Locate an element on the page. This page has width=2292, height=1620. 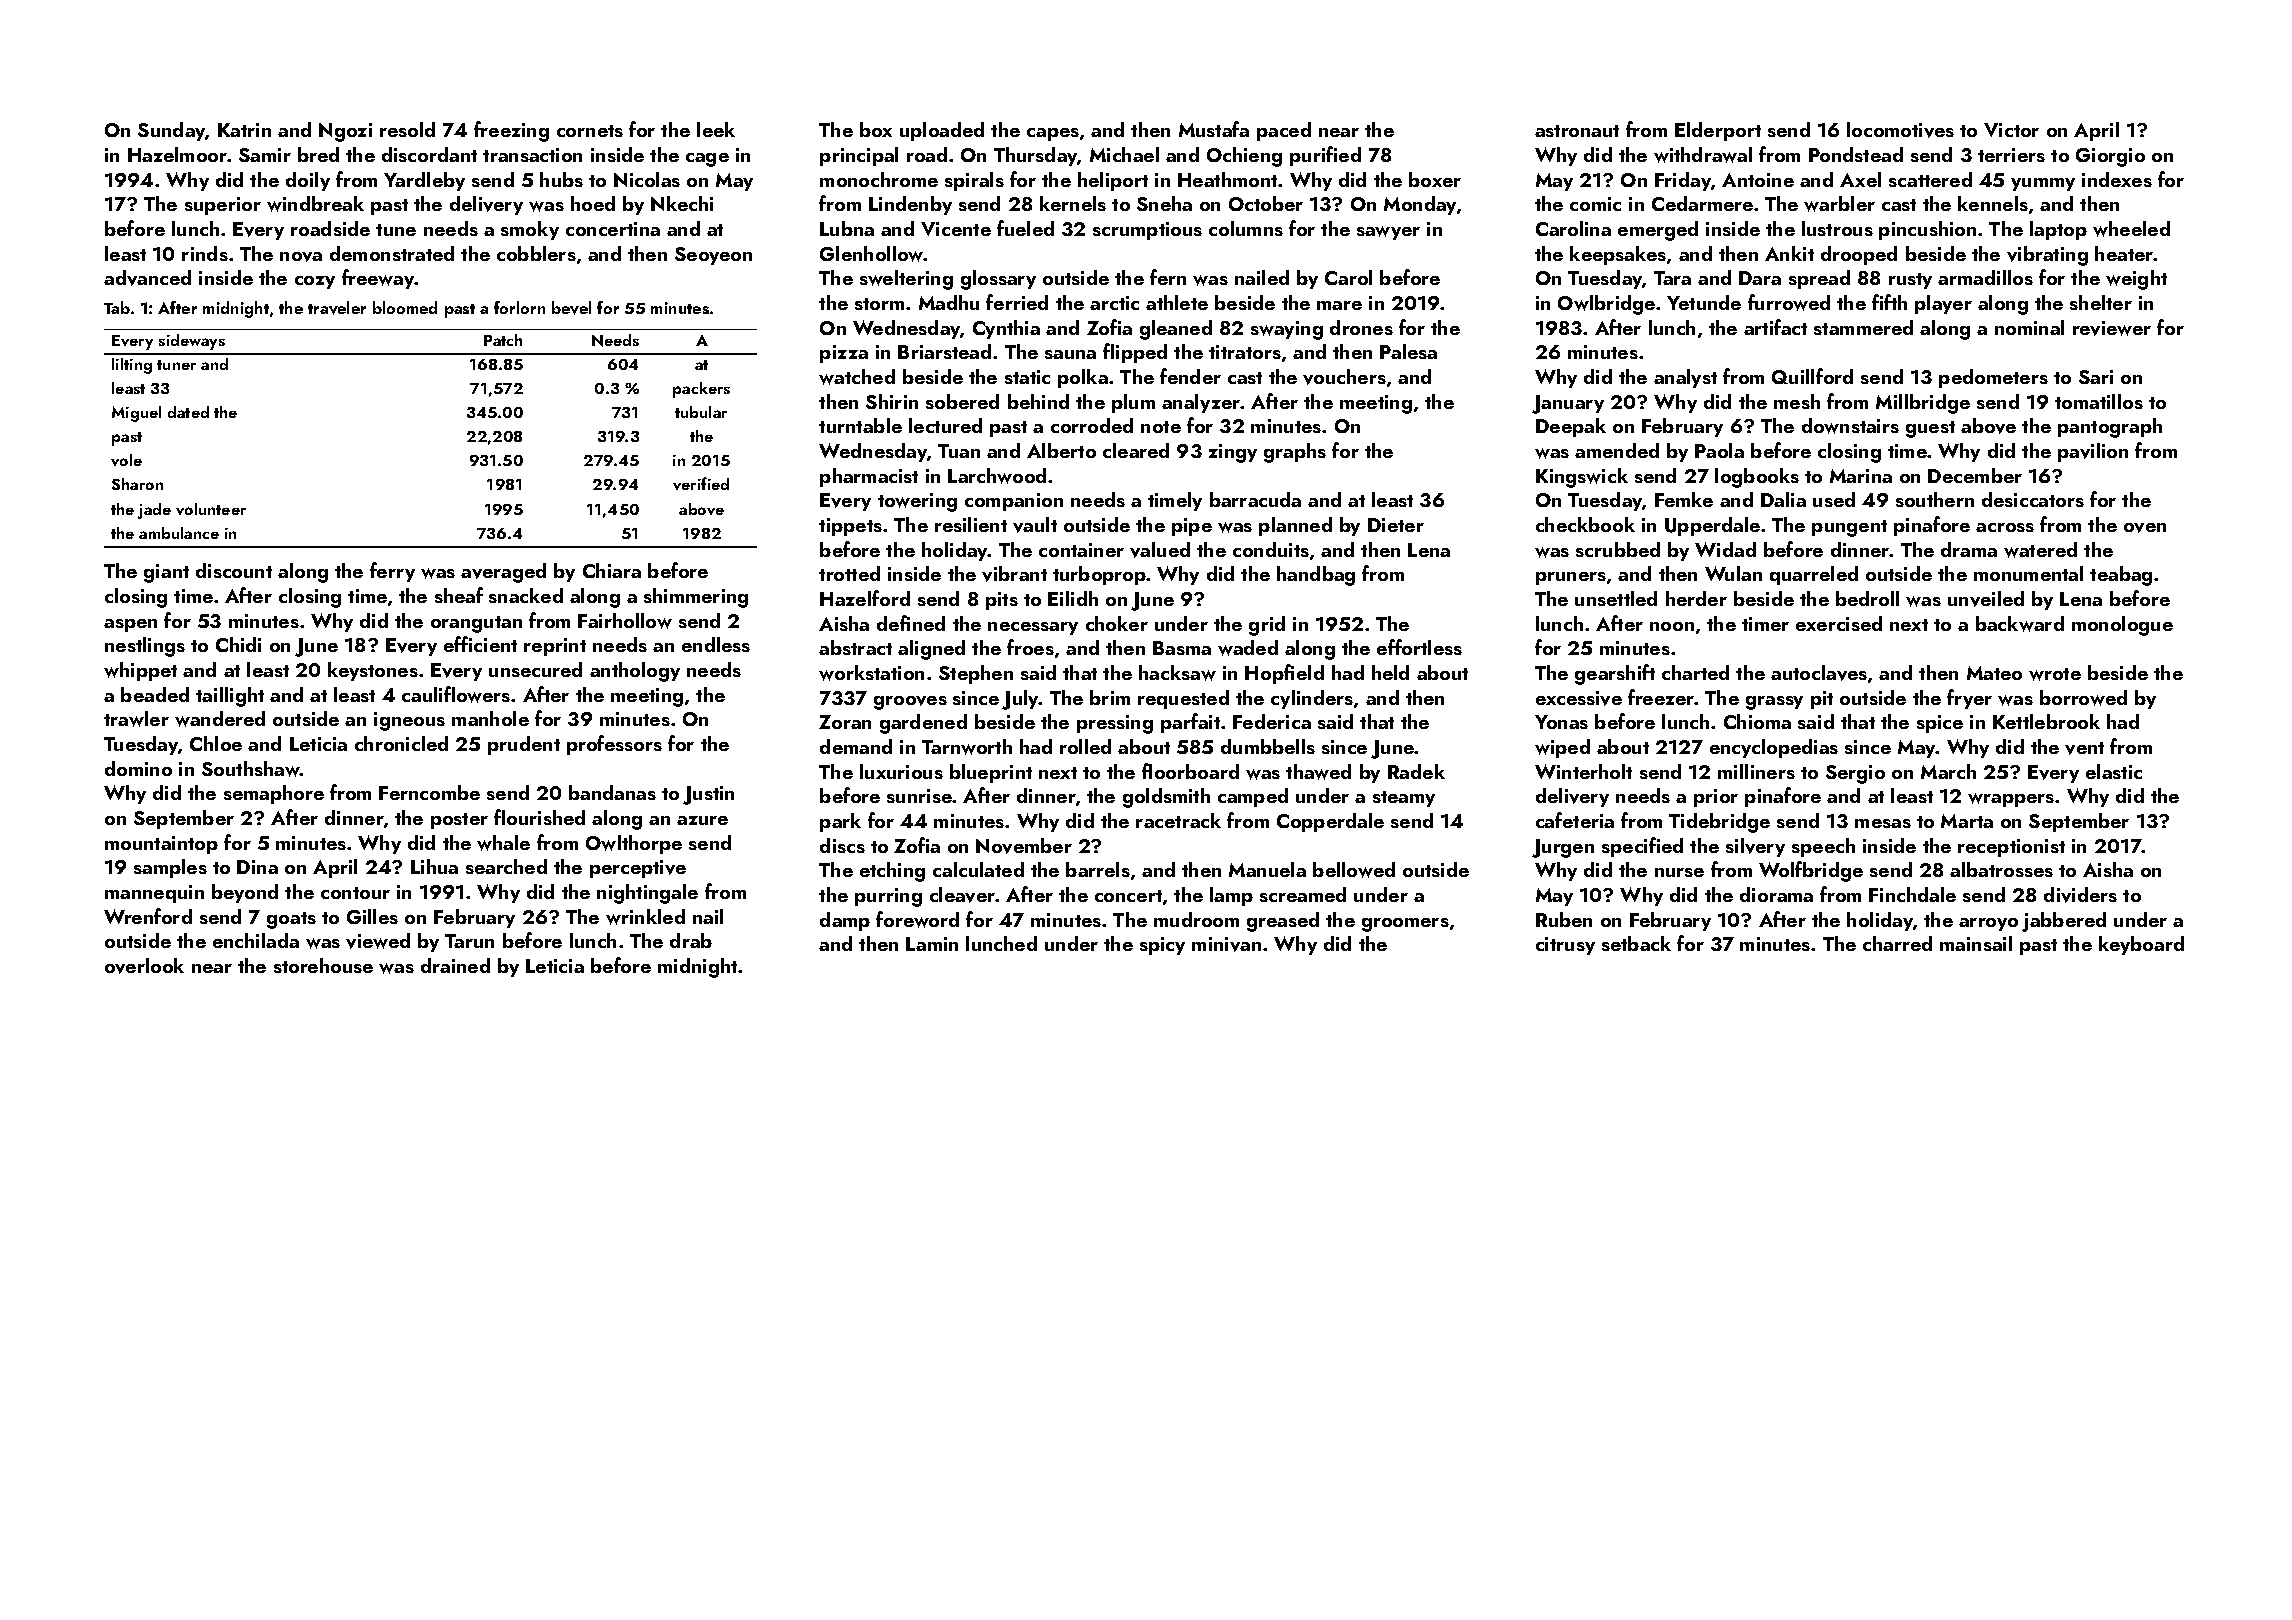
wrappers is located at coordinates (2011, 800).
